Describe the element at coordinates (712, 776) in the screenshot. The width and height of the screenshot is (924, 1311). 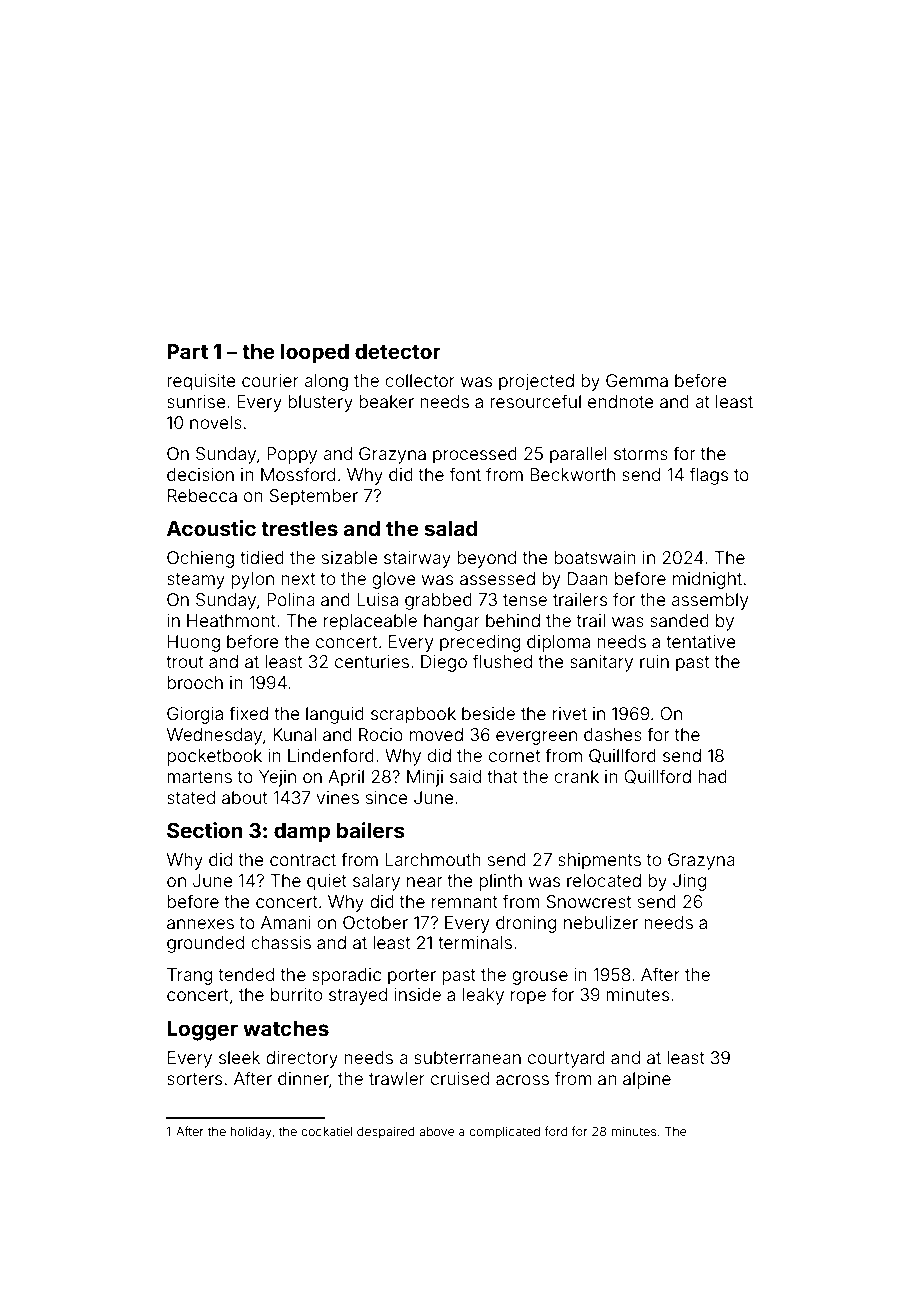
I see `had` at that location.
